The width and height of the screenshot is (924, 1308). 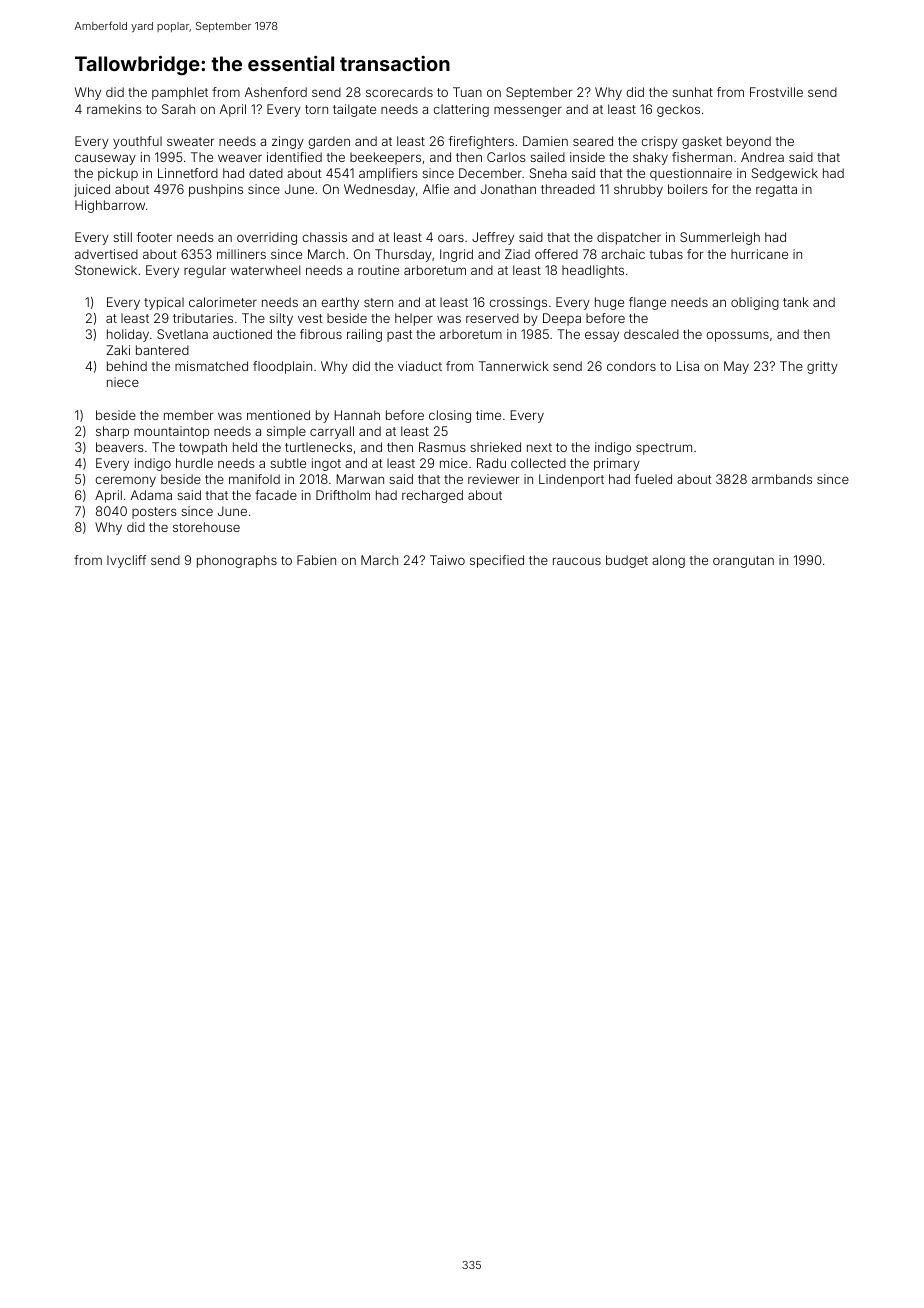 I want to click on pamphlet, so click(x=180, y=93).
